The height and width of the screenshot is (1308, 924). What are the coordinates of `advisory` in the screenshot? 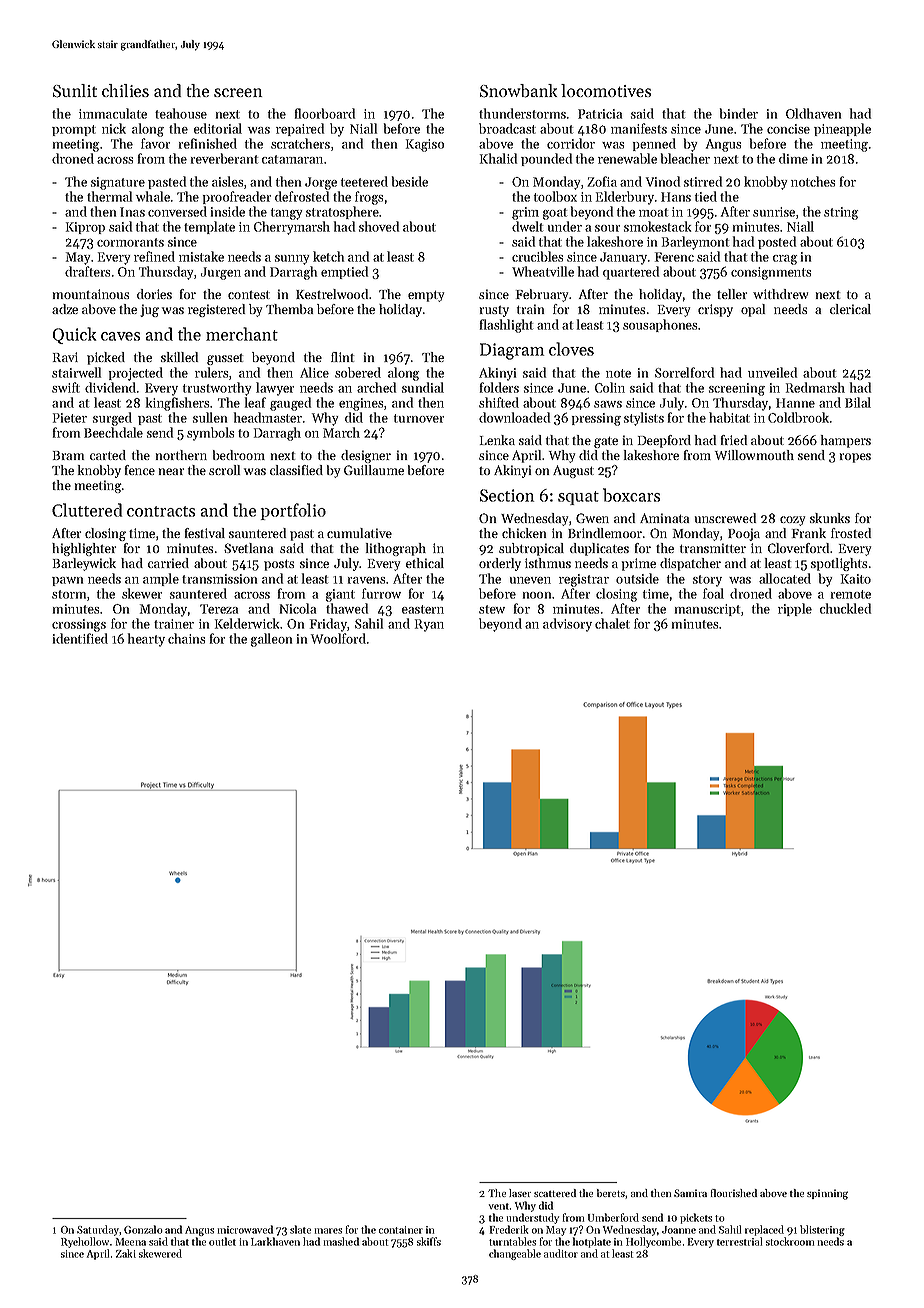 It's located at (567, 625).
